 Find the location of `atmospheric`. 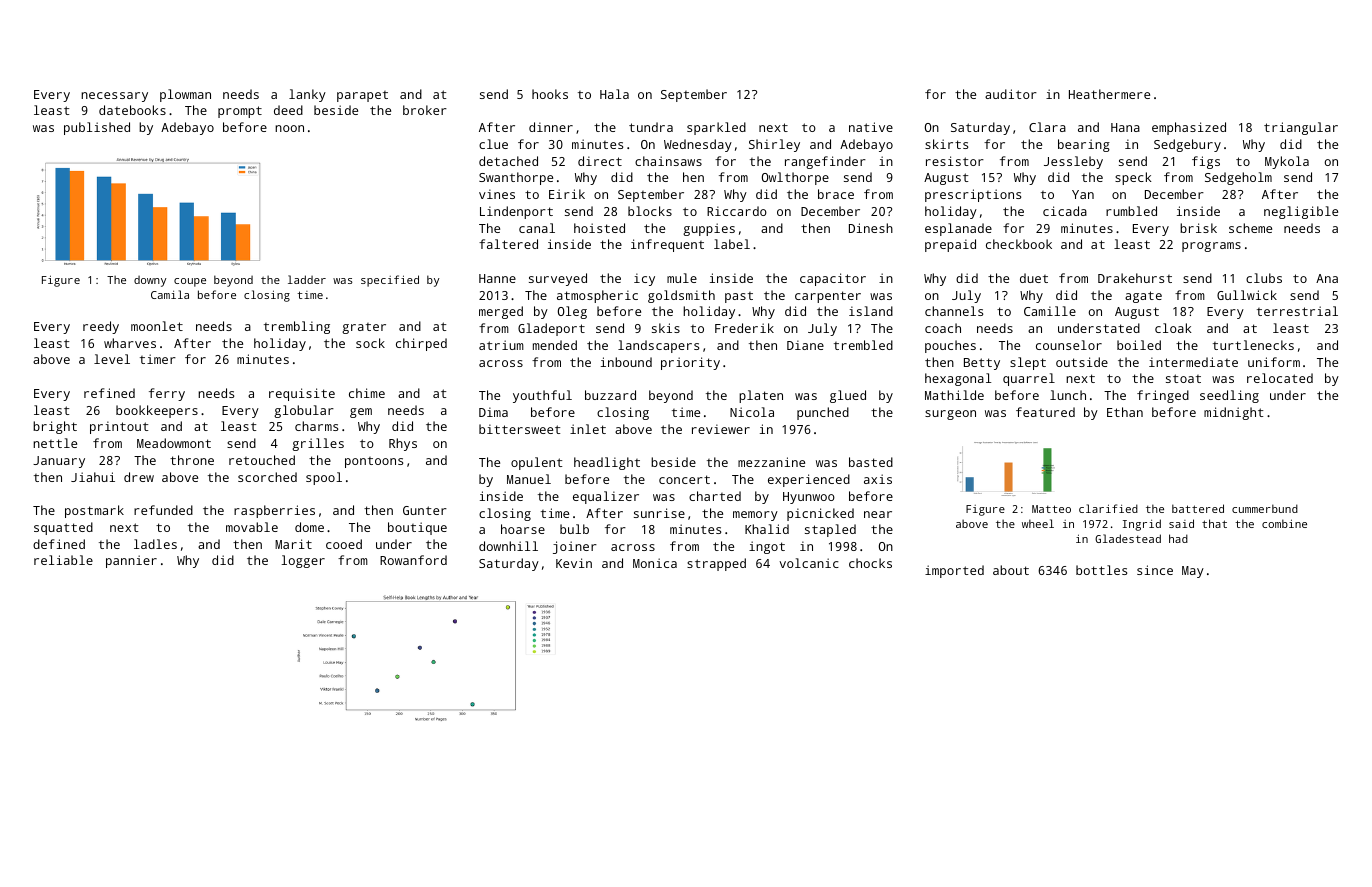

atmospheric is located at coordinates (597, 296).
